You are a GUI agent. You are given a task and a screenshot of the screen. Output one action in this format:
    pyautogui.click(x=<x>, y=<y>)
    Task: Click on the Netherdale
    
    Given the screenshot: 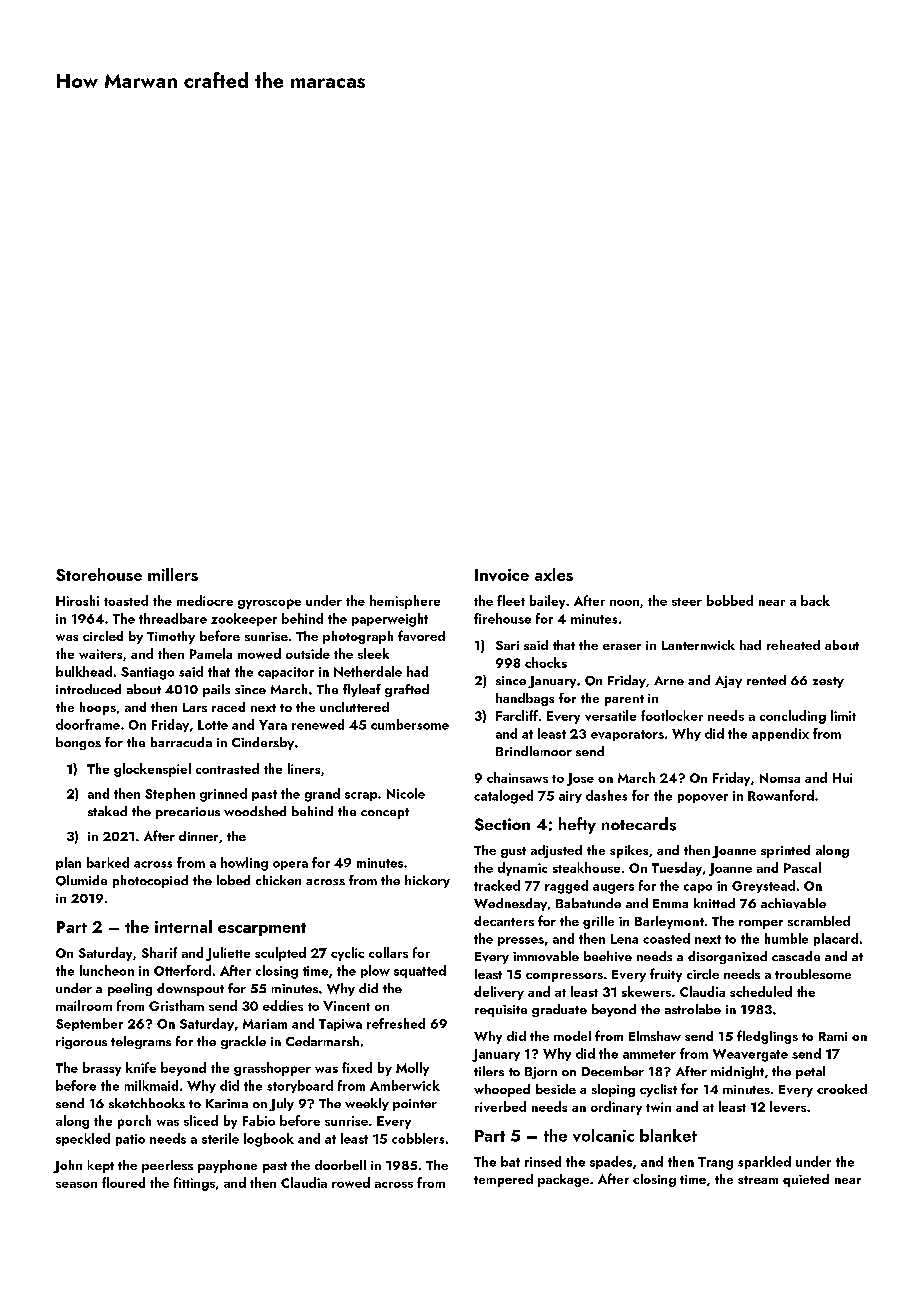 What is the action you would take?
    pyautogui.click(x=368, y=671)
